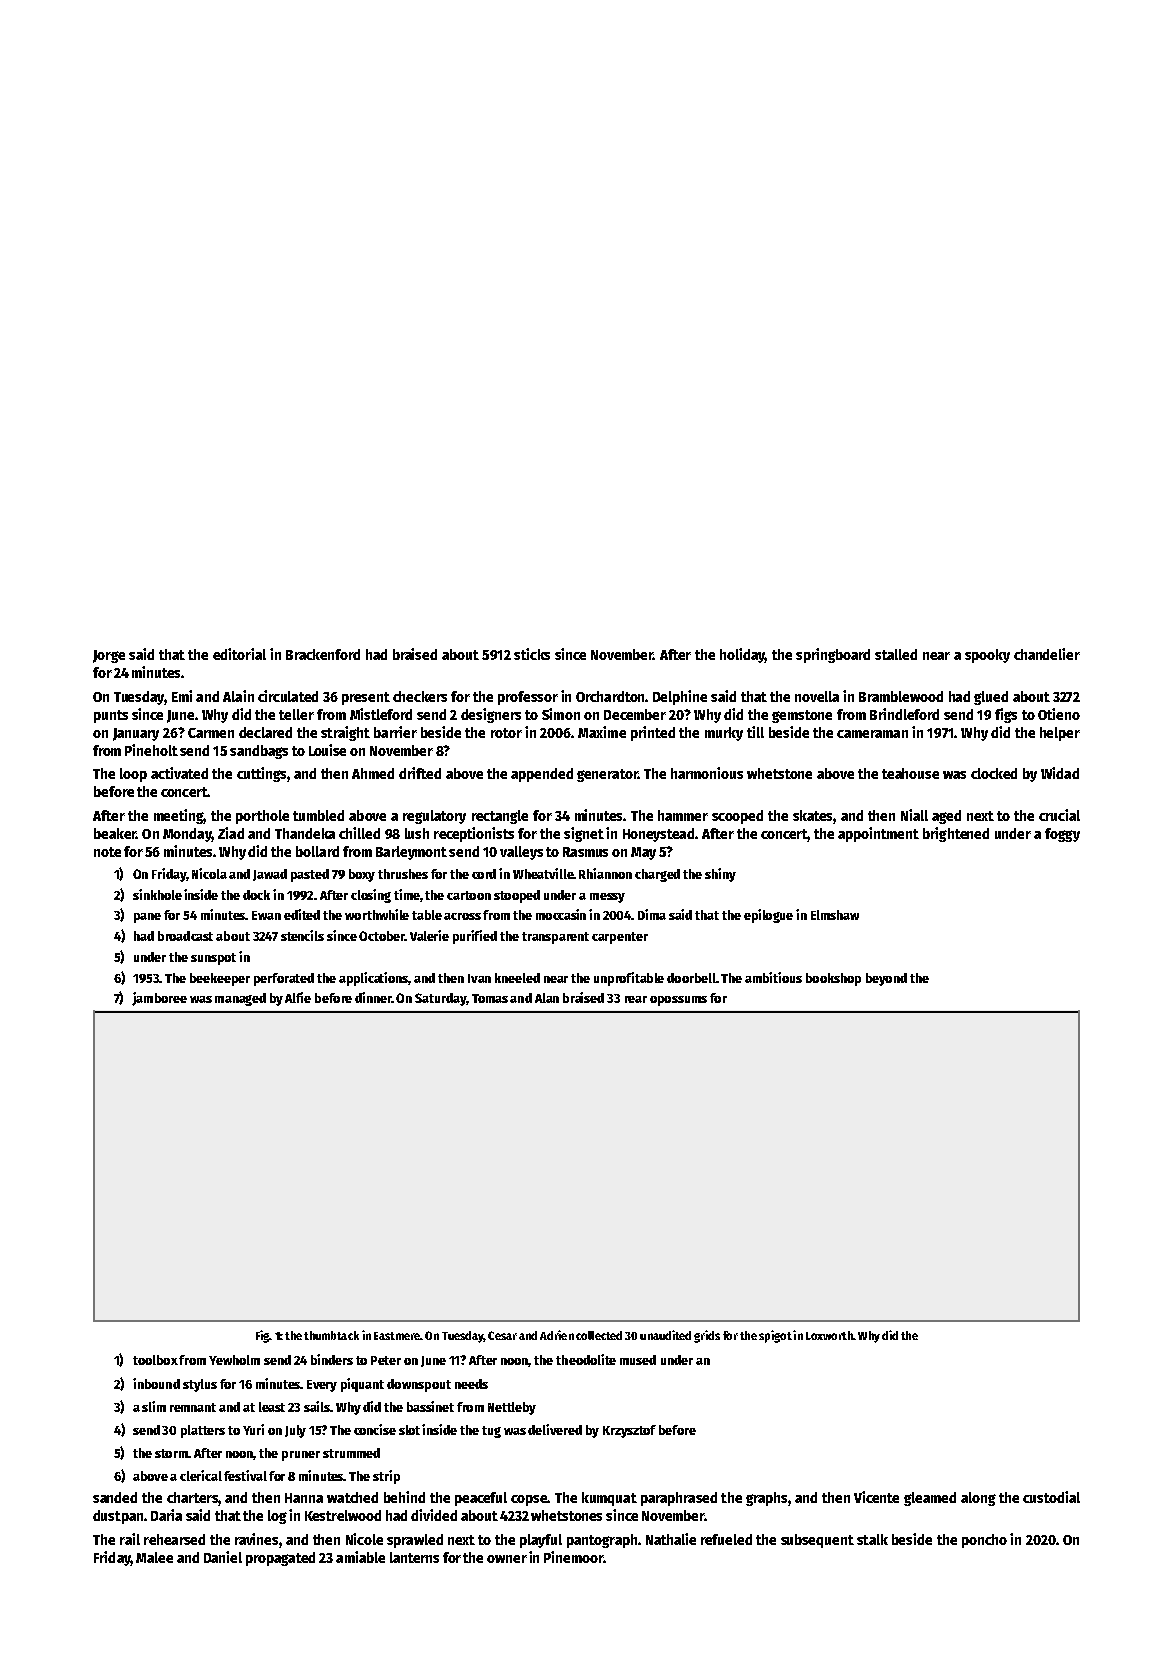  I want to click on thumbtack, so click(331, 1335).
